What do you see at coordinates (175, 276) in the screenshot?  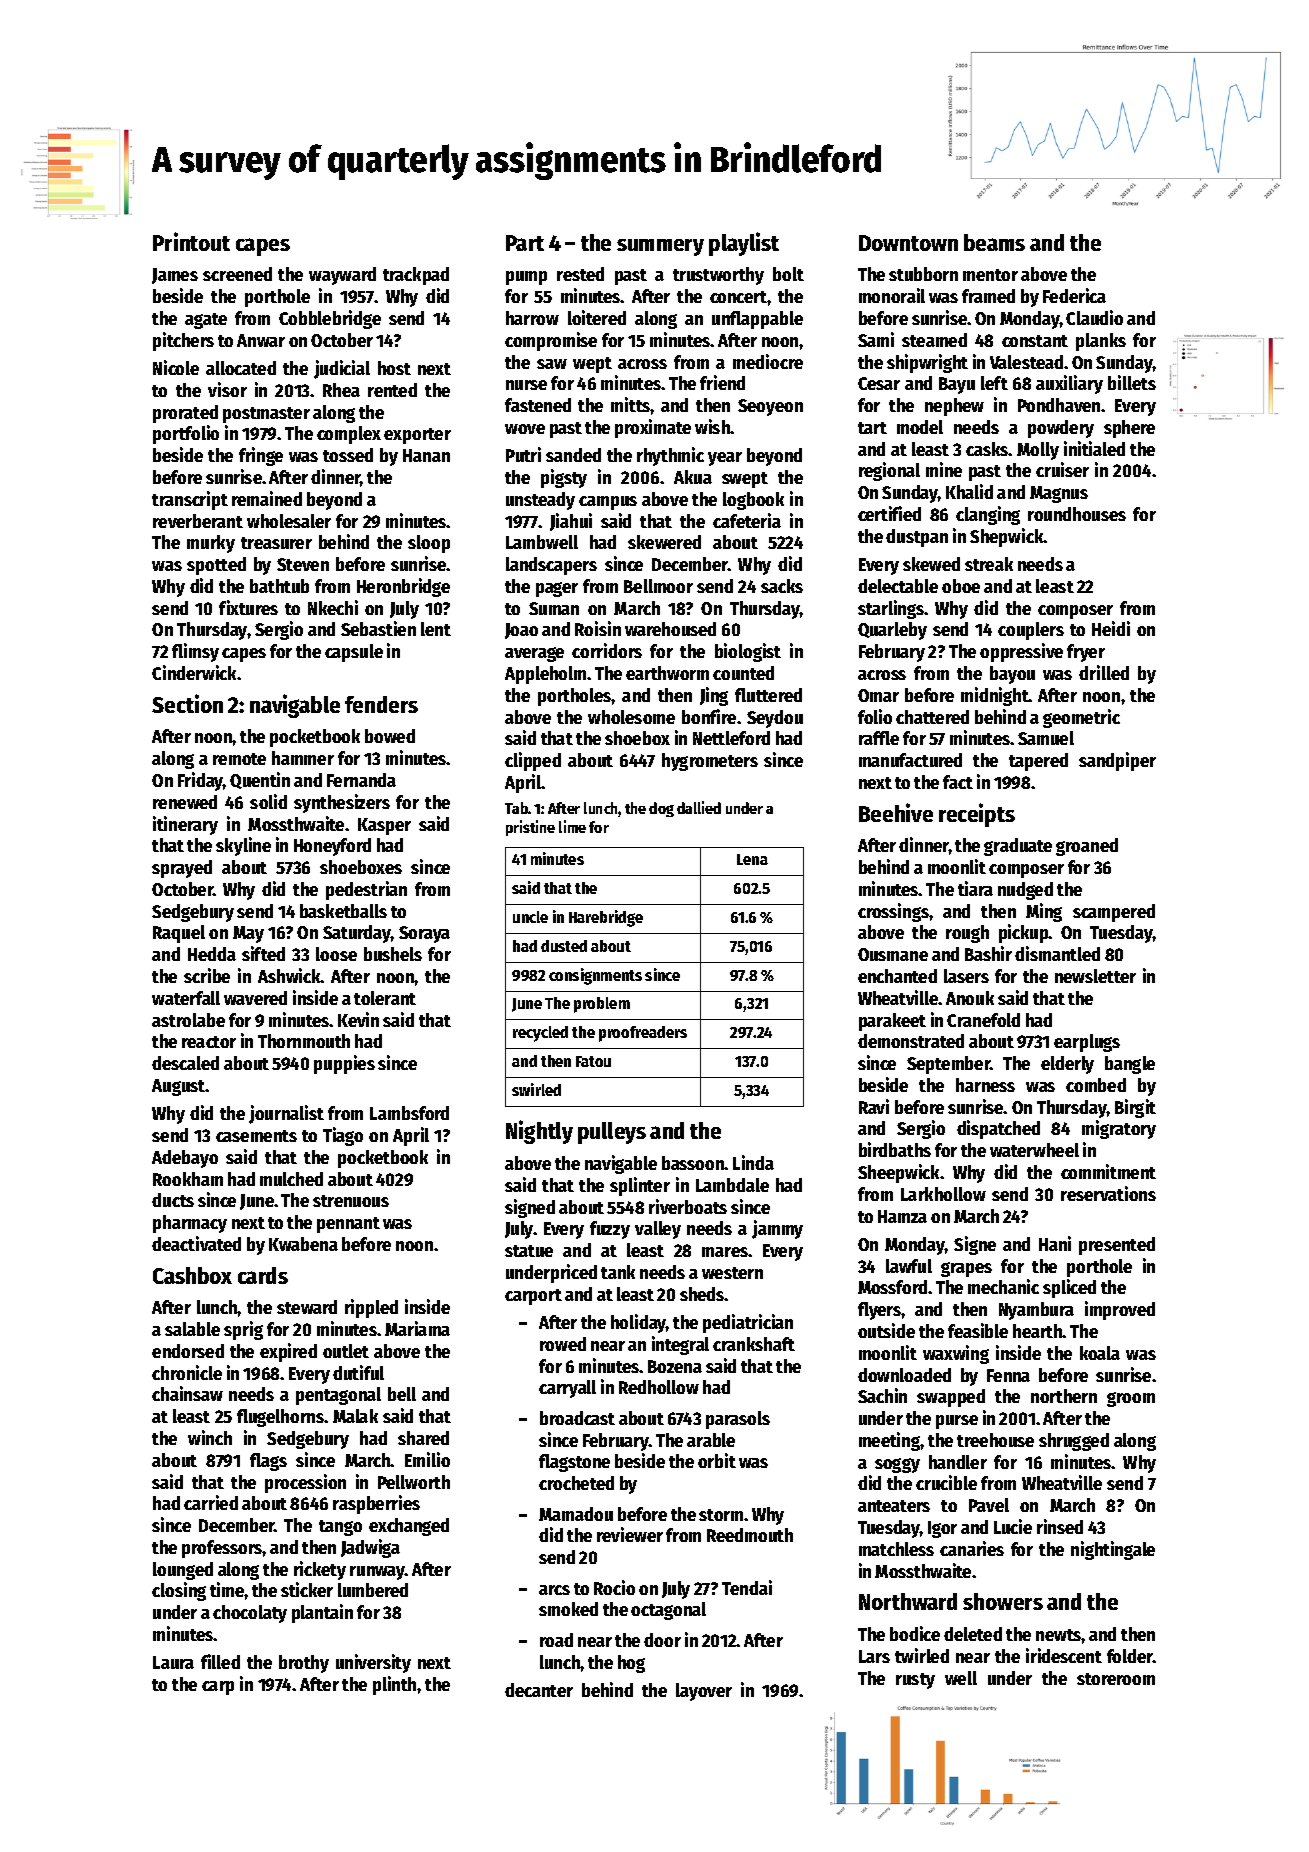 I see `James` at bounding box center [175, 276].
